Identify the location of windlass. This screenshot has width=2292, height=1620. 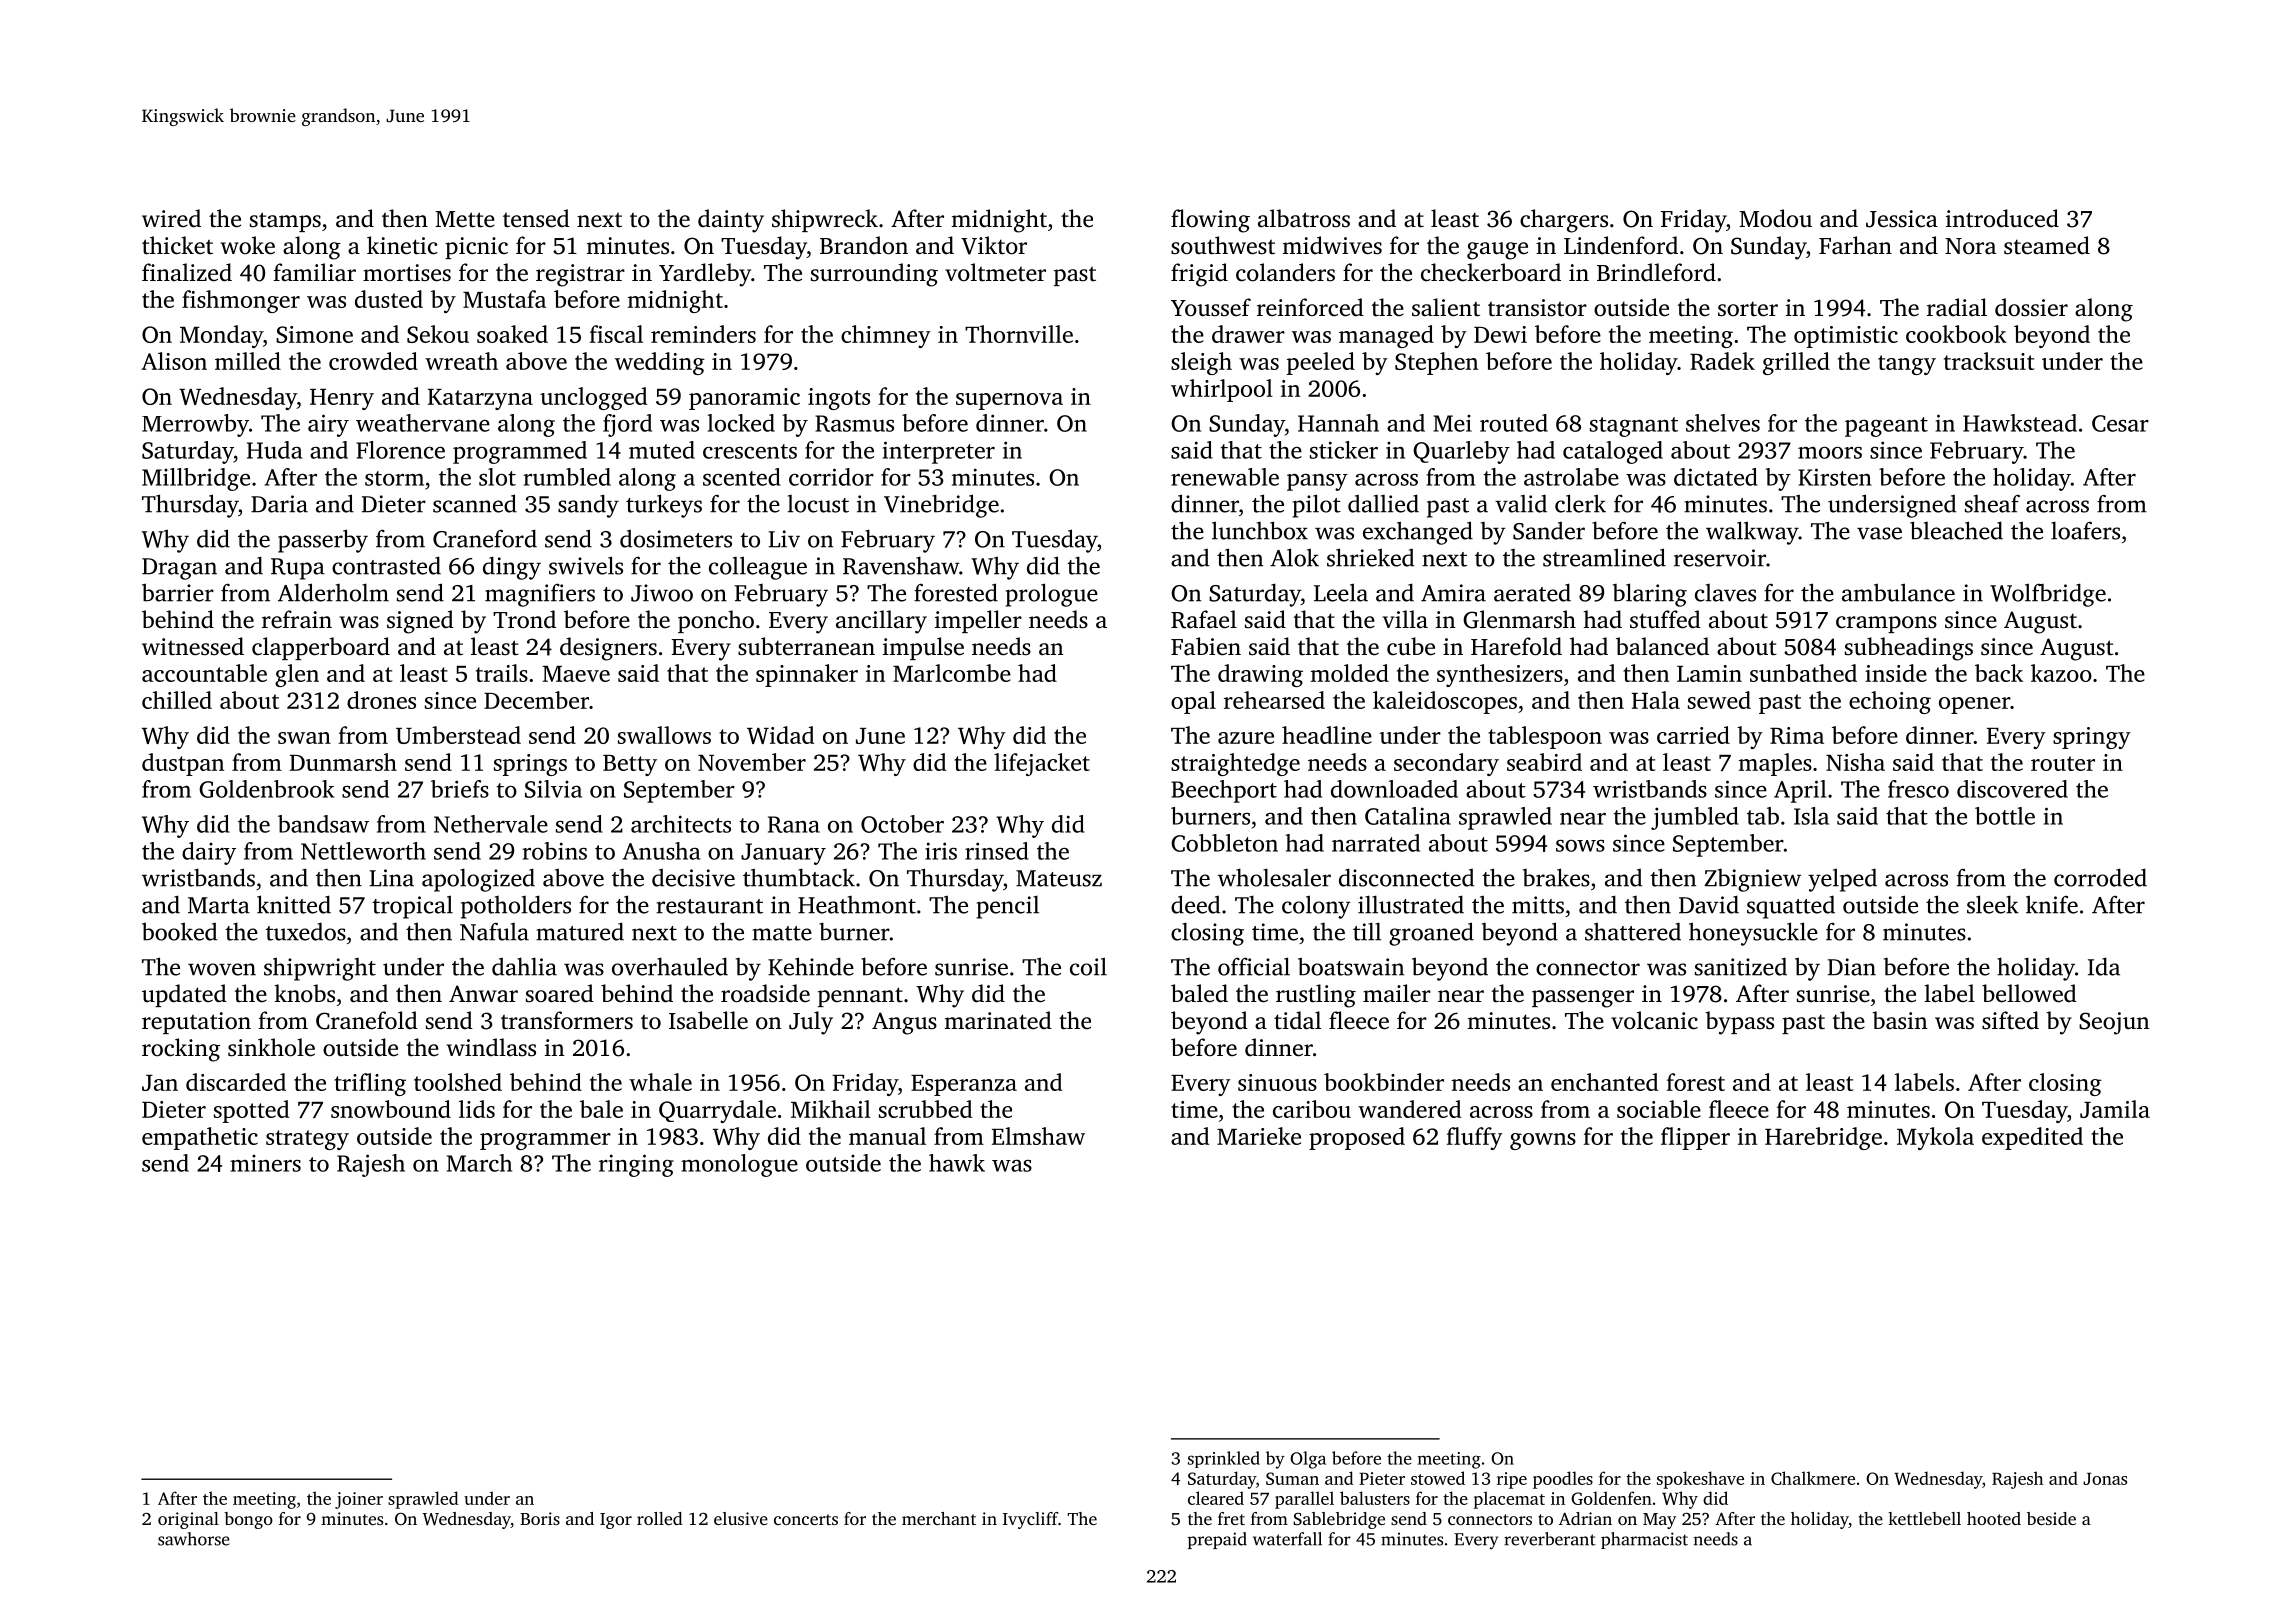
(491, 1047).
